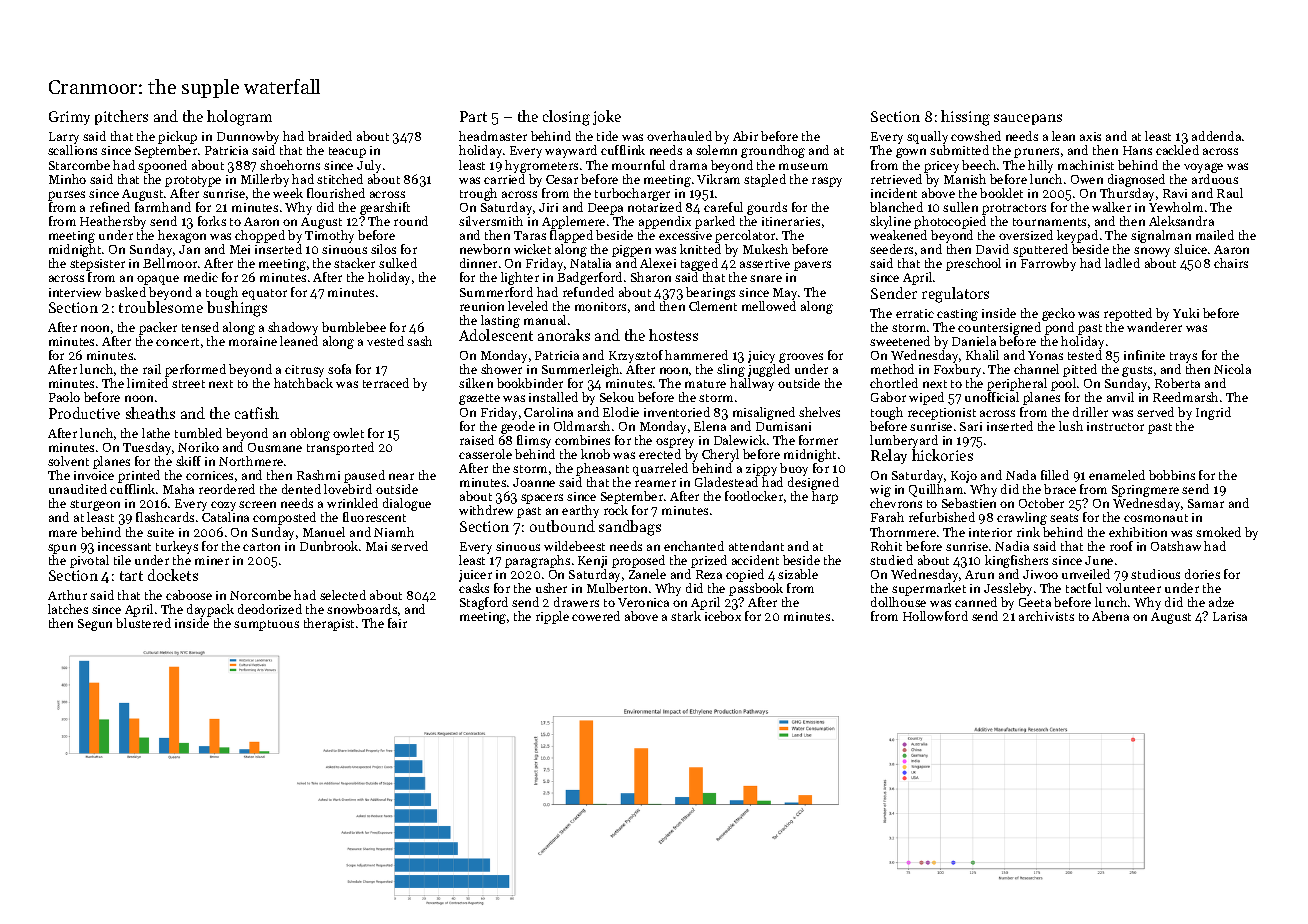  Describe the element at coordinates (152, 369) in the image. I see `rail` at that location.
